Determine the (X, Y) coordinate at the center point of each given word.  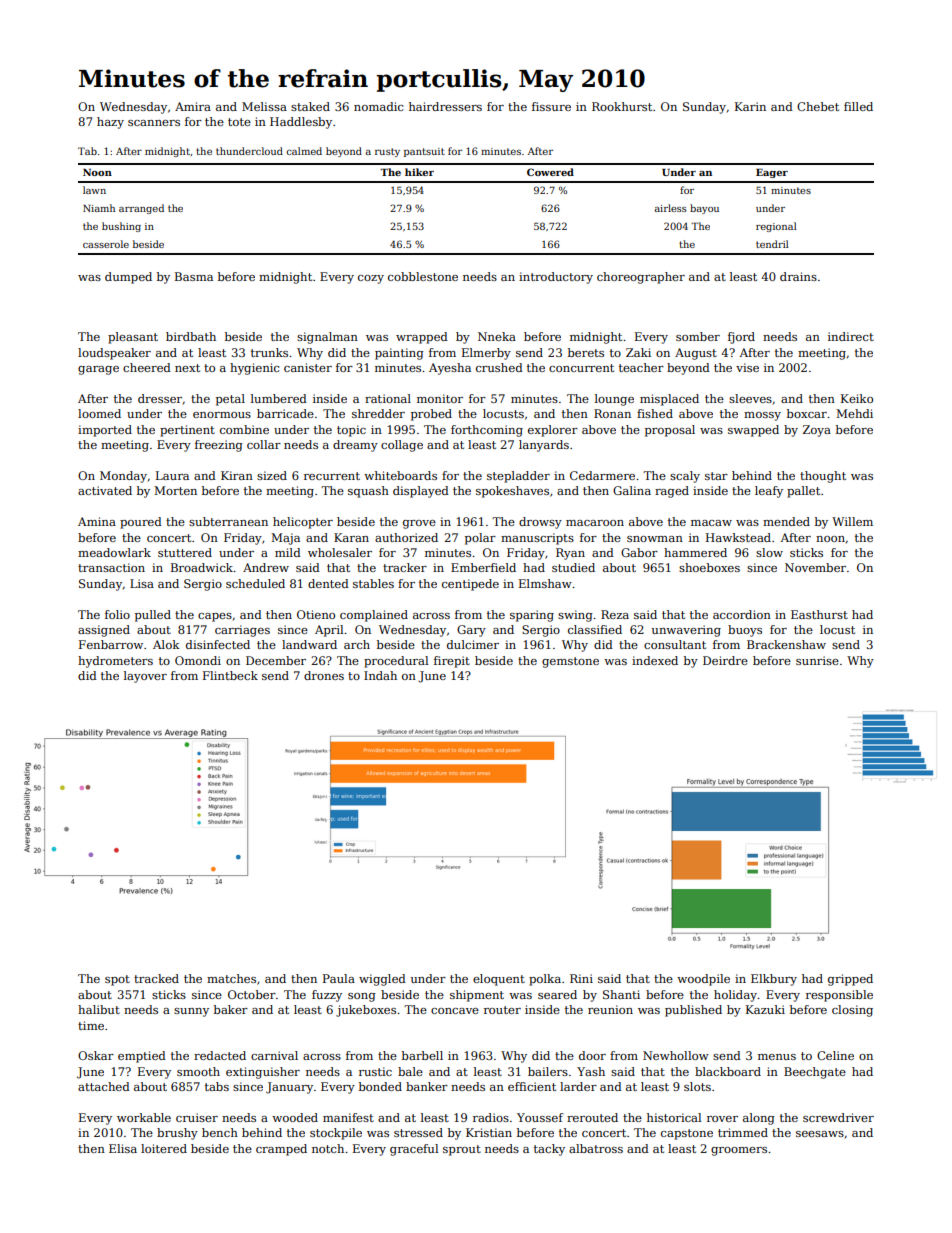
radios (491, 1117)
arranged (141, 209)
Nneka (497, 336)
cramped (281, 1150)
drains (798, 276)
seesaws (820, 1134)
